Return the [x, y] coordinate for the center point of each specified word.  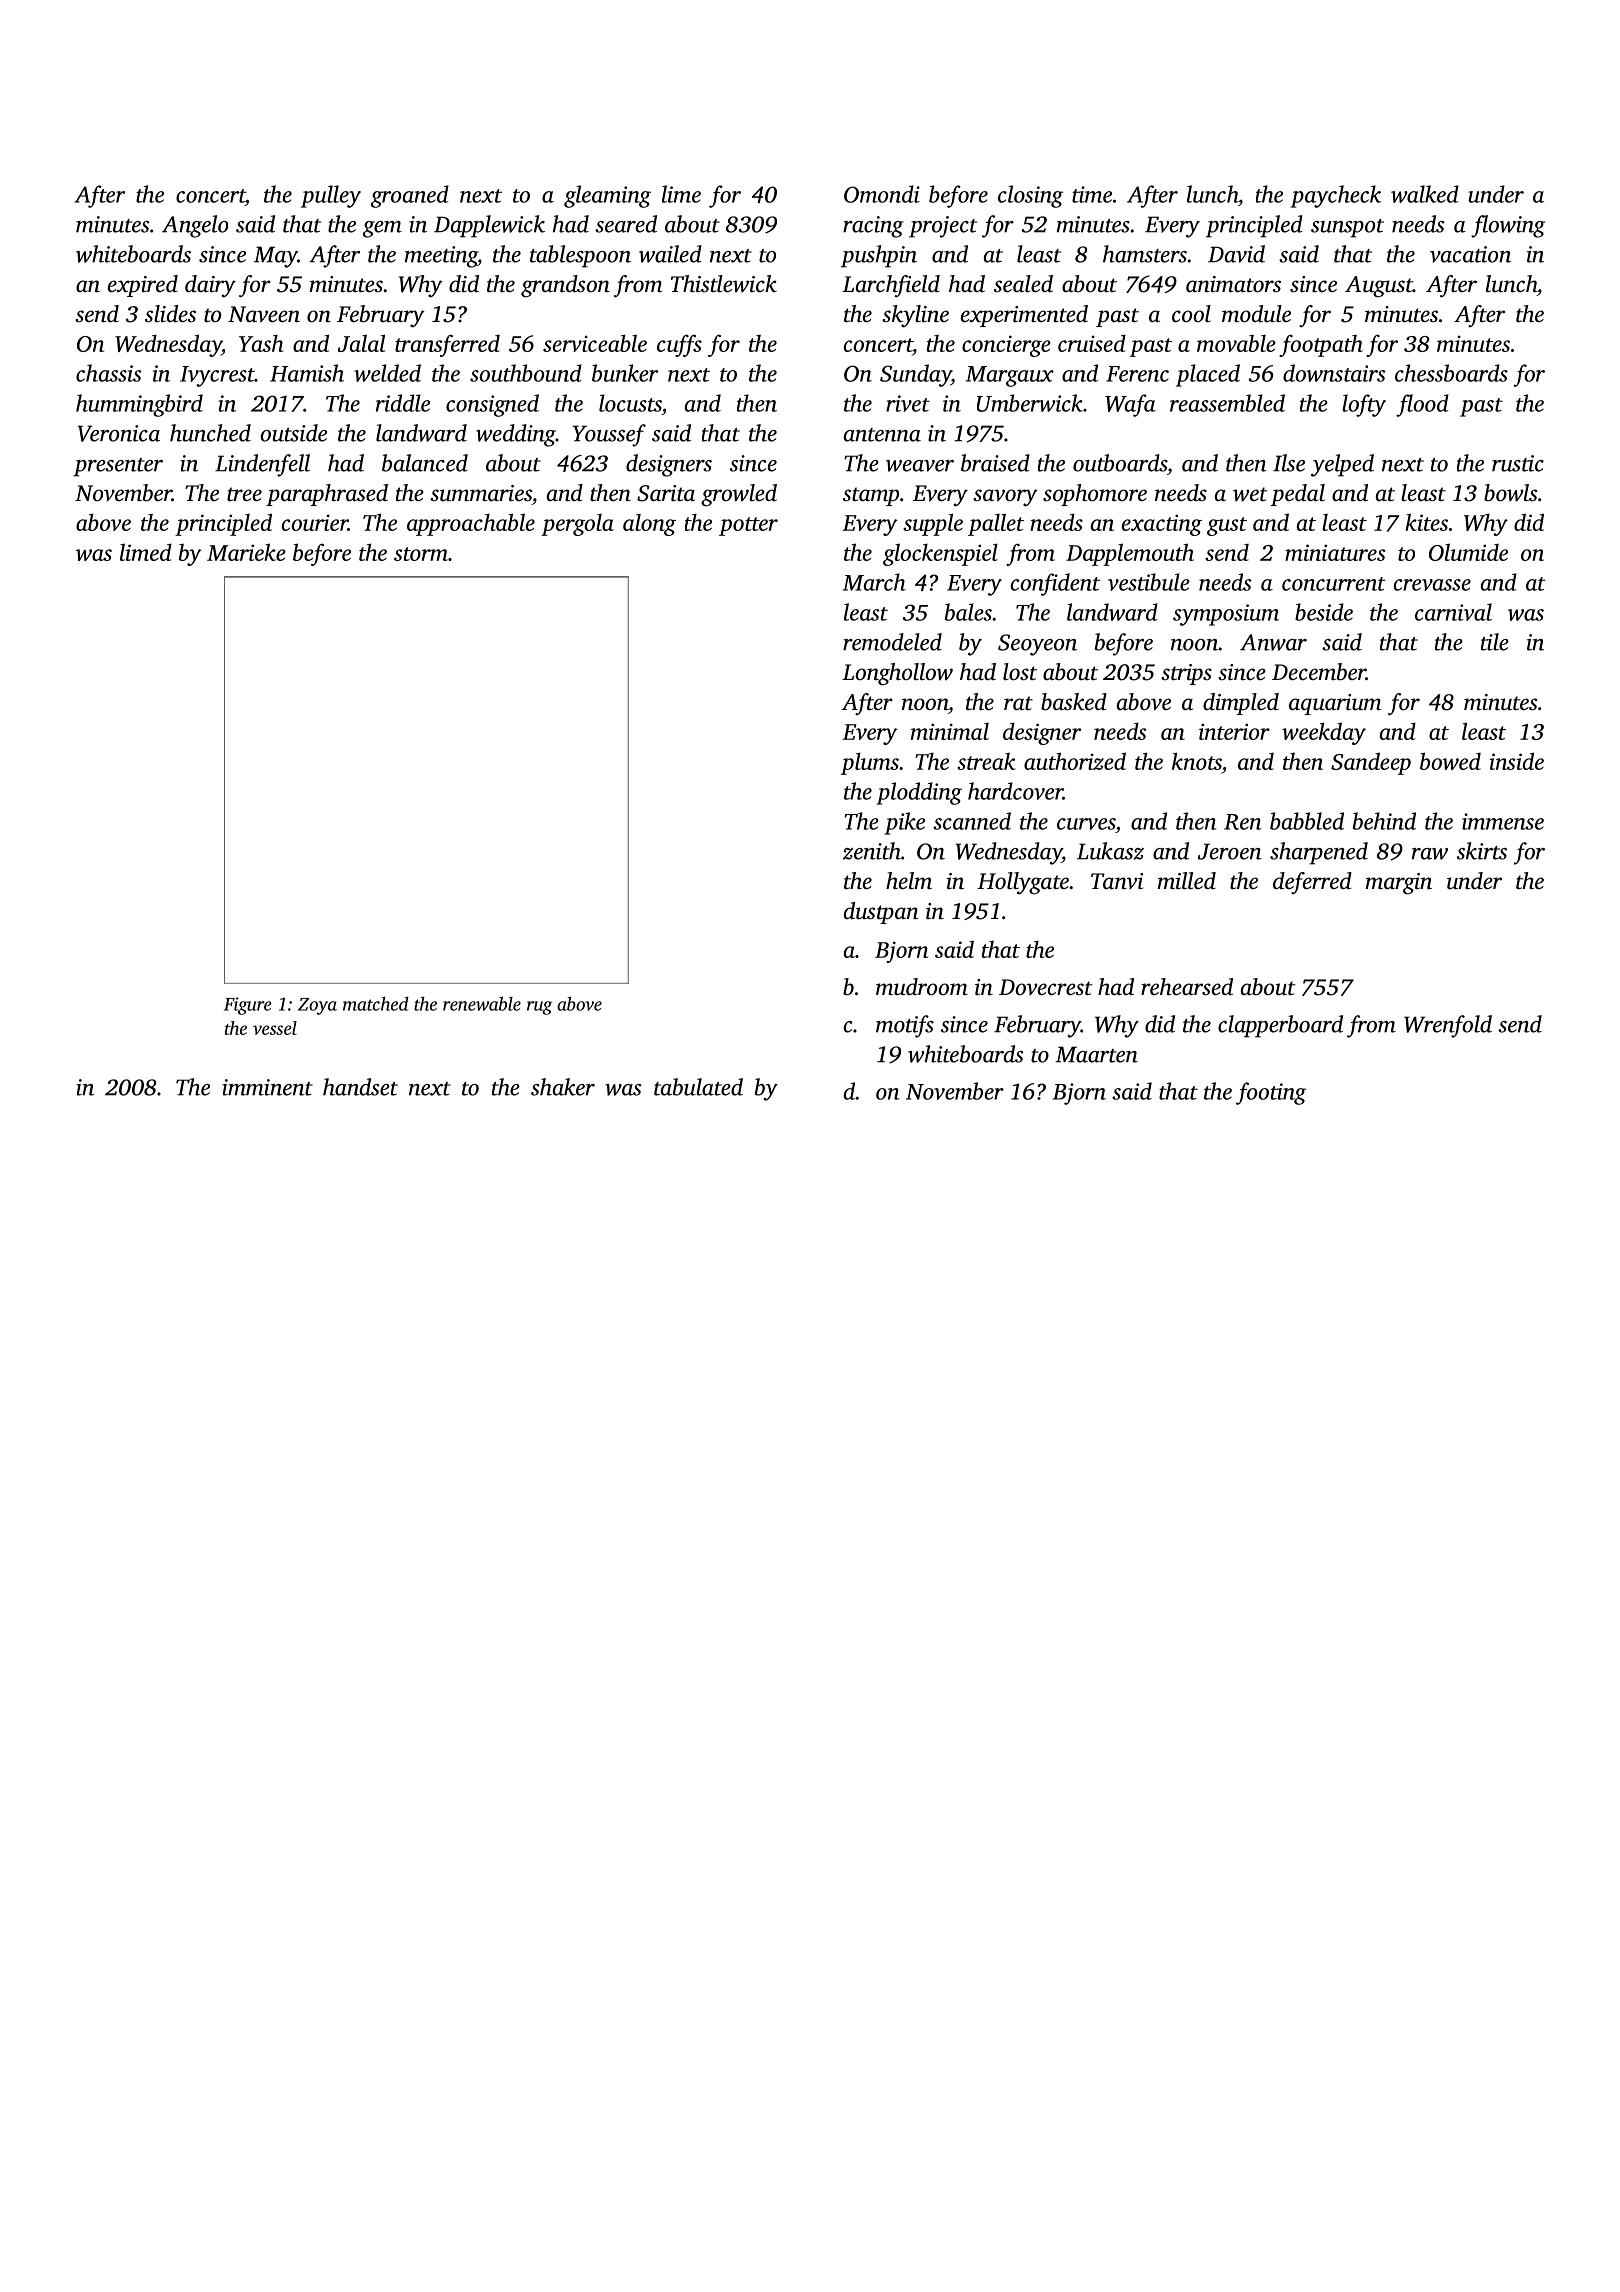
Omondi [882, 194]
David [1236, 254]
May [276, 257]
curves [1086, 824]
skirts [1482, 851]
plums [870, 763]
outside [293, 433]
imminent [267, 1087]
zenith [872, 851]
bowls [1510, 493]
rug [539, 1008]
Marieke [246, 552]
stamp [871, 496]
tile [1495, 642]
